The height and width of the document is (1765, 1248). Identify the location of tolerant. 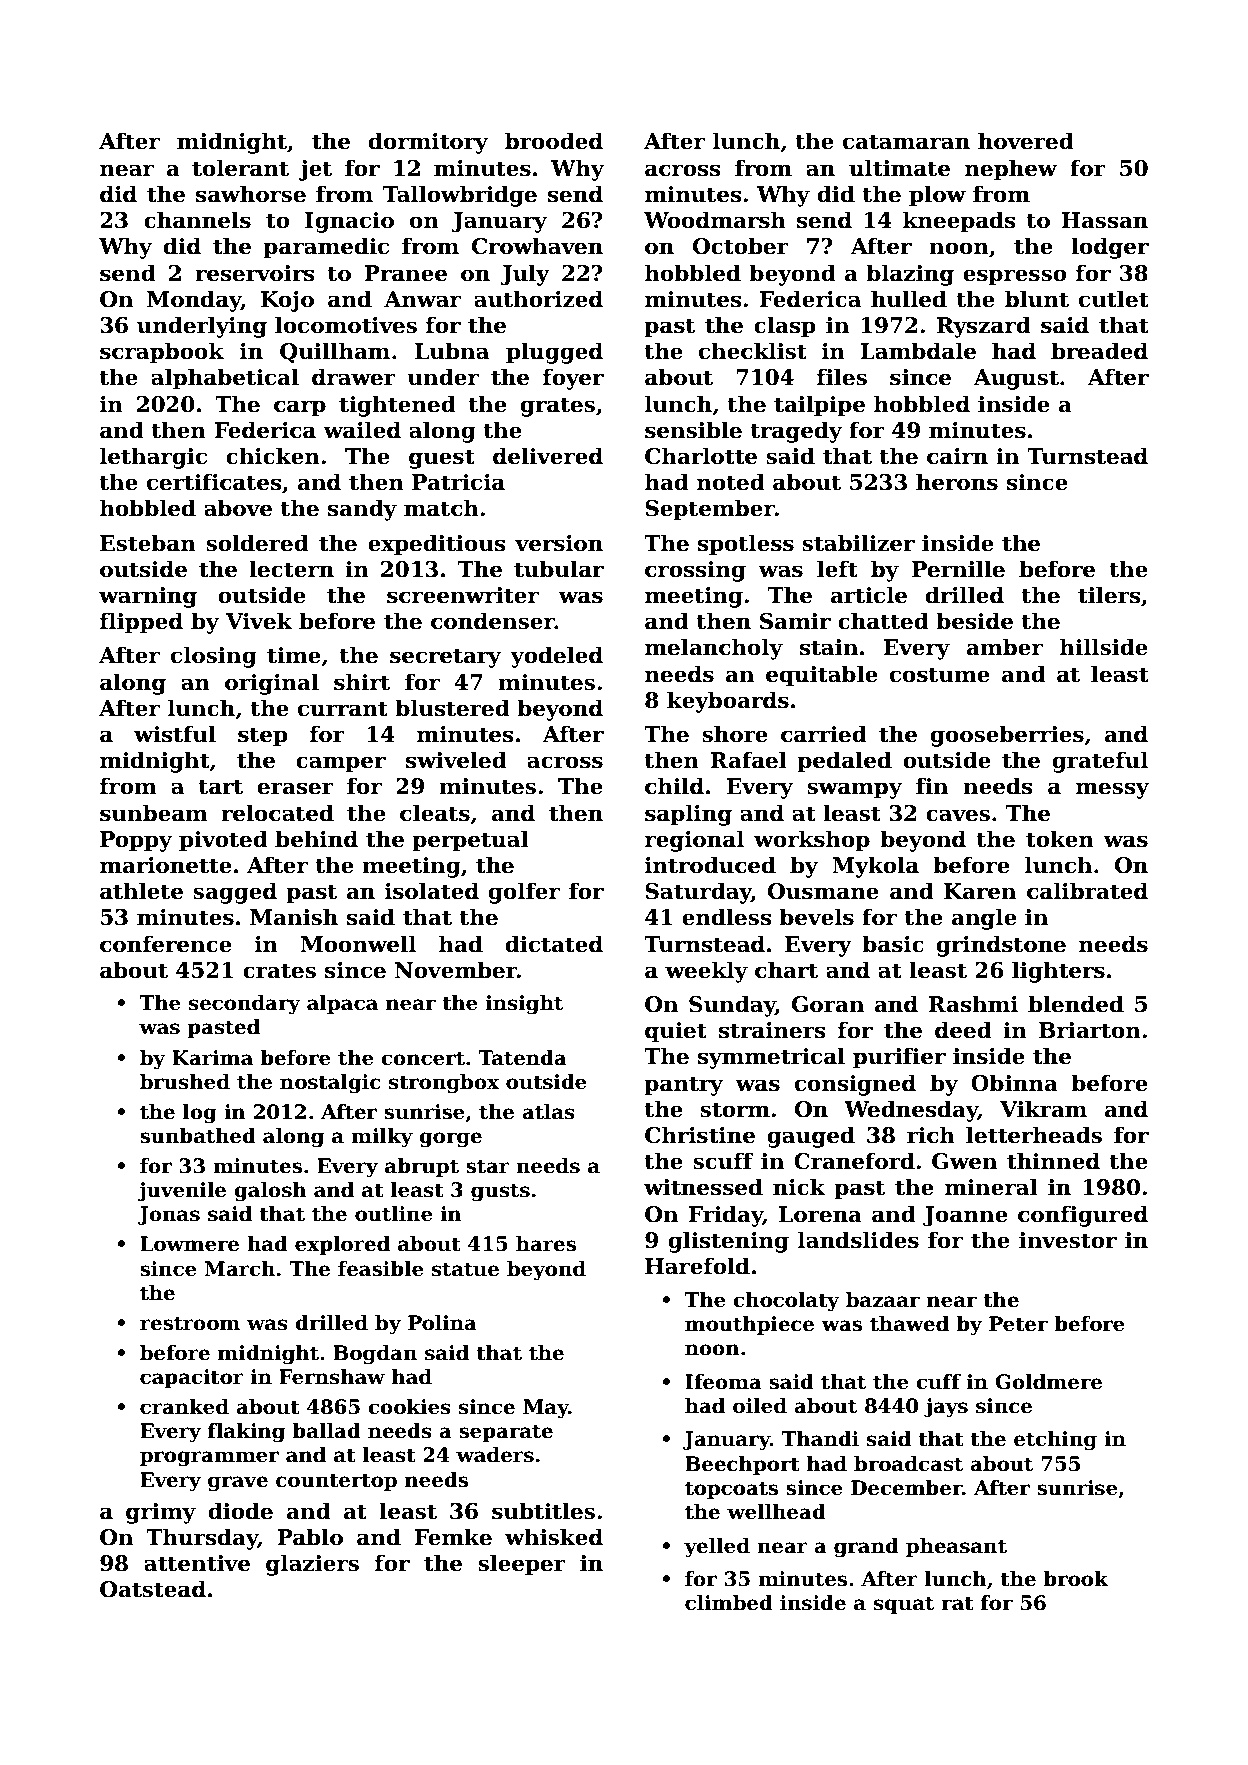
(240, 168).
